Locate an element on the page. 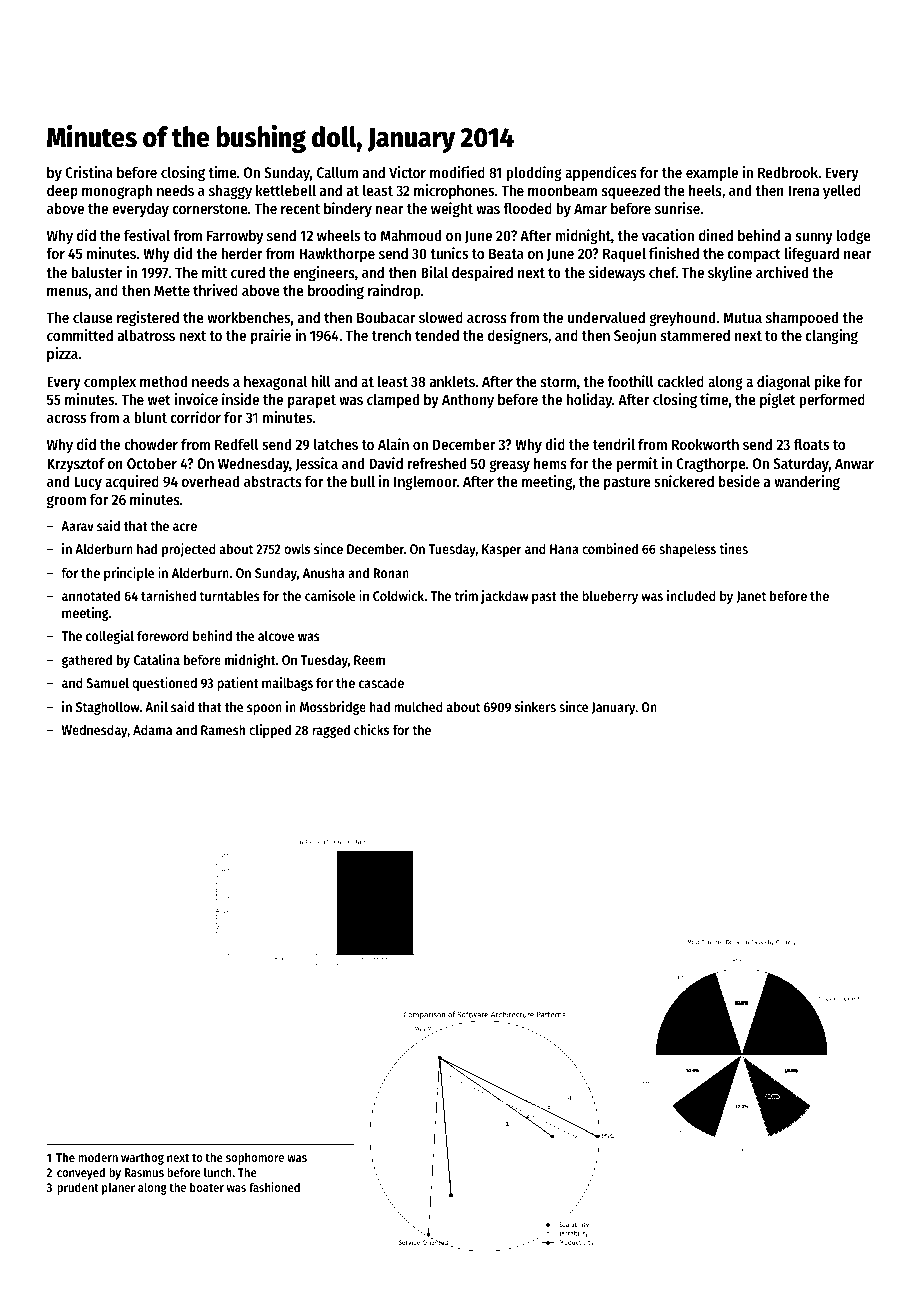 This page has height=1308, width=924. sophomore is located at coordinates (255, 1158).
